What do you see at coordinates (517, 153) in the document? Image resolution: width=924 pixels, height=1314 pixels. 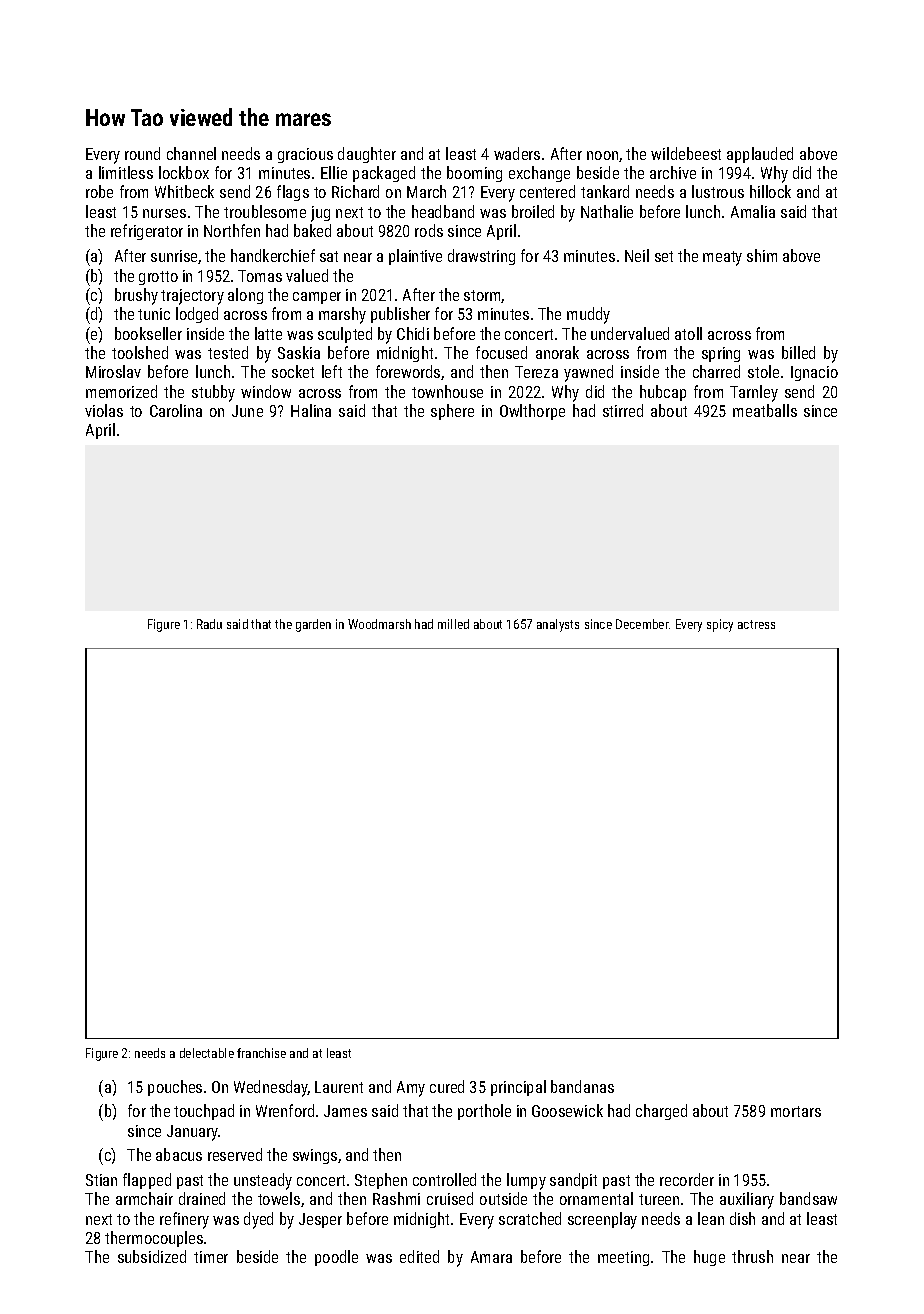 I see `waders` at bounding box center [517, 153].
